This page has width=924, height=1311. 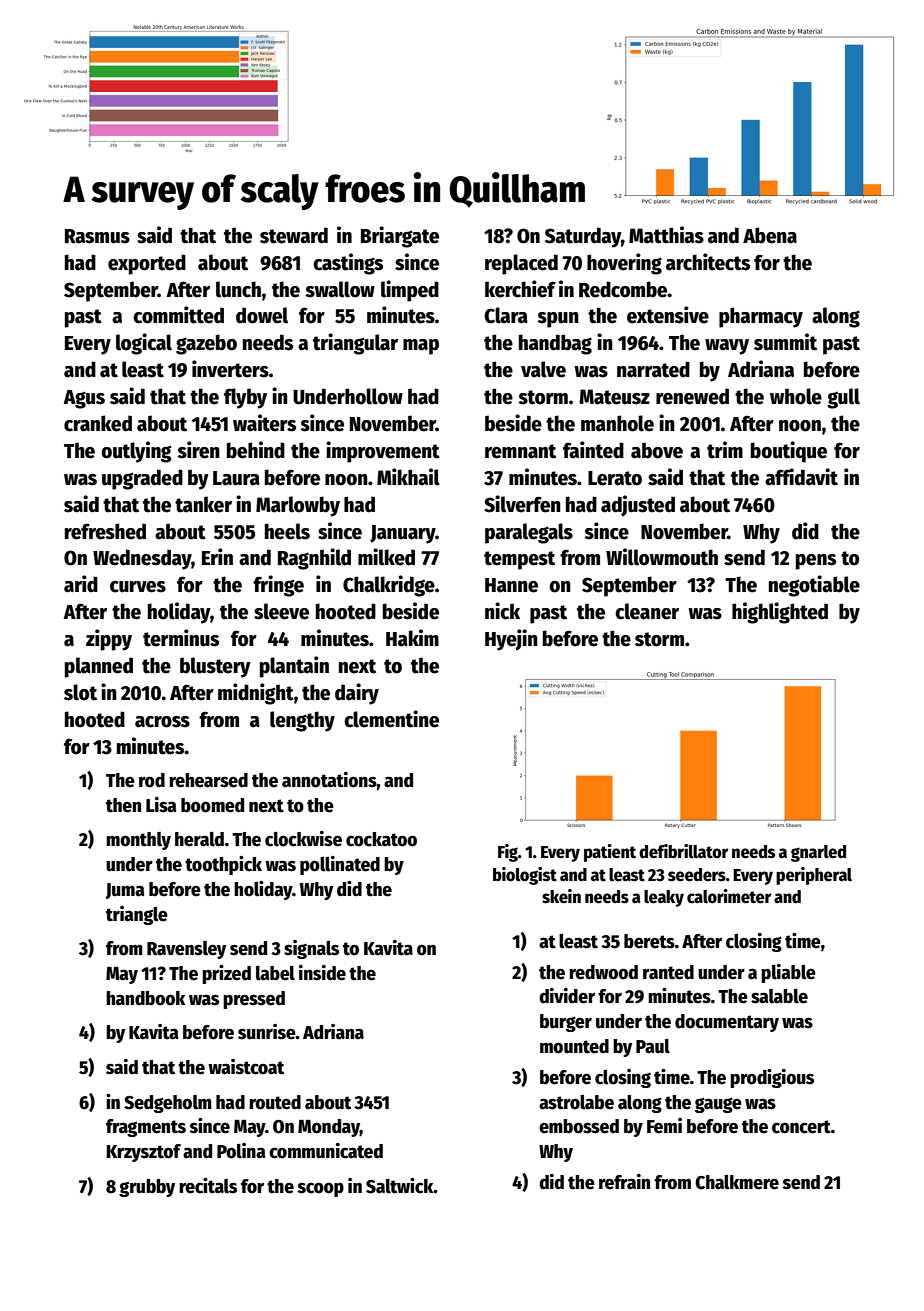 What do you see at coordinates (770, 235) in the page?
I see `Abena` at bounding box center [770, 235].
